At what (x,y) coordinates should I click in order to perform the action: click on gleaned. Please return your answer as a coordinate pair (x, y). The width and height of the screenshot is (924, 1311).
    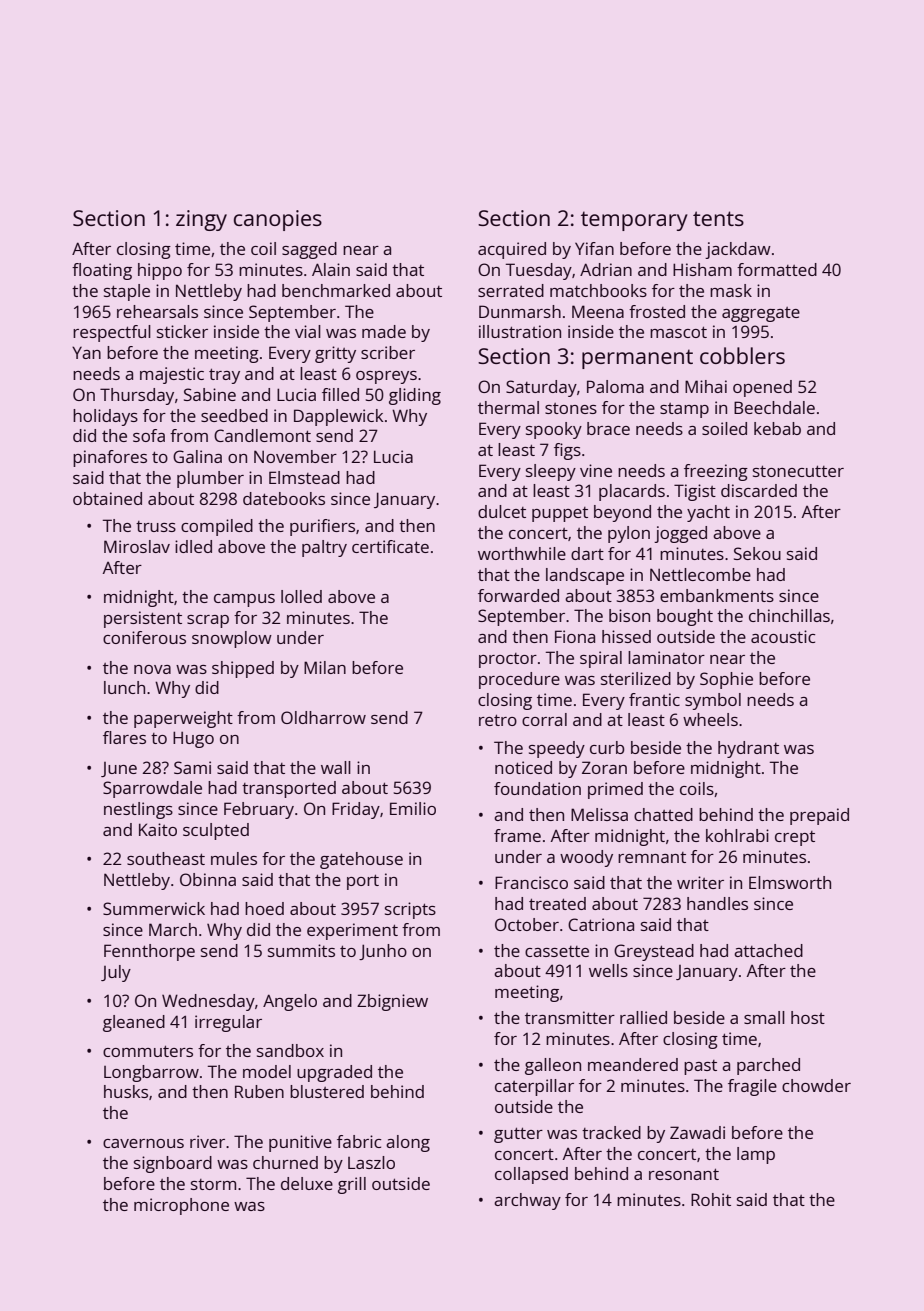
    Looking at the image, I should click on (134, 1023).
